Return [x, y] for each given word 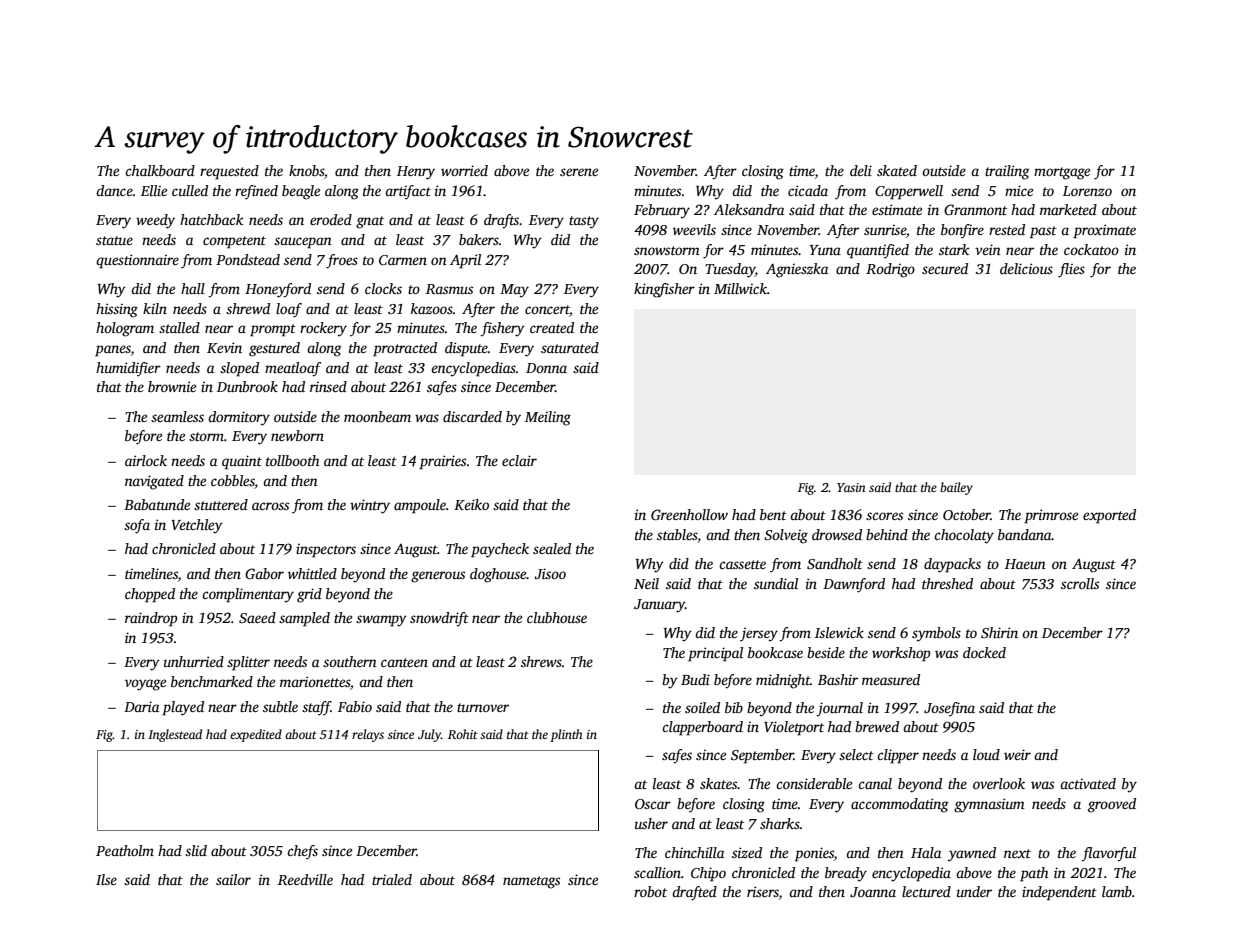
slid [196, 850]
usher [651, 823]
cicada [808, 190]
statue [114, 240]
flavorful [1108, 854]
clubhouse [557, 617]
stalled [179, 327]
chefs [302, 852]
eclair [519, 460]
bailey [956, 488]
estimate [897, 209]
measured [891, 679]
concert [547, 309]
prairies [442, 462]
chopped [150, 595]
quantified [878, 251]
